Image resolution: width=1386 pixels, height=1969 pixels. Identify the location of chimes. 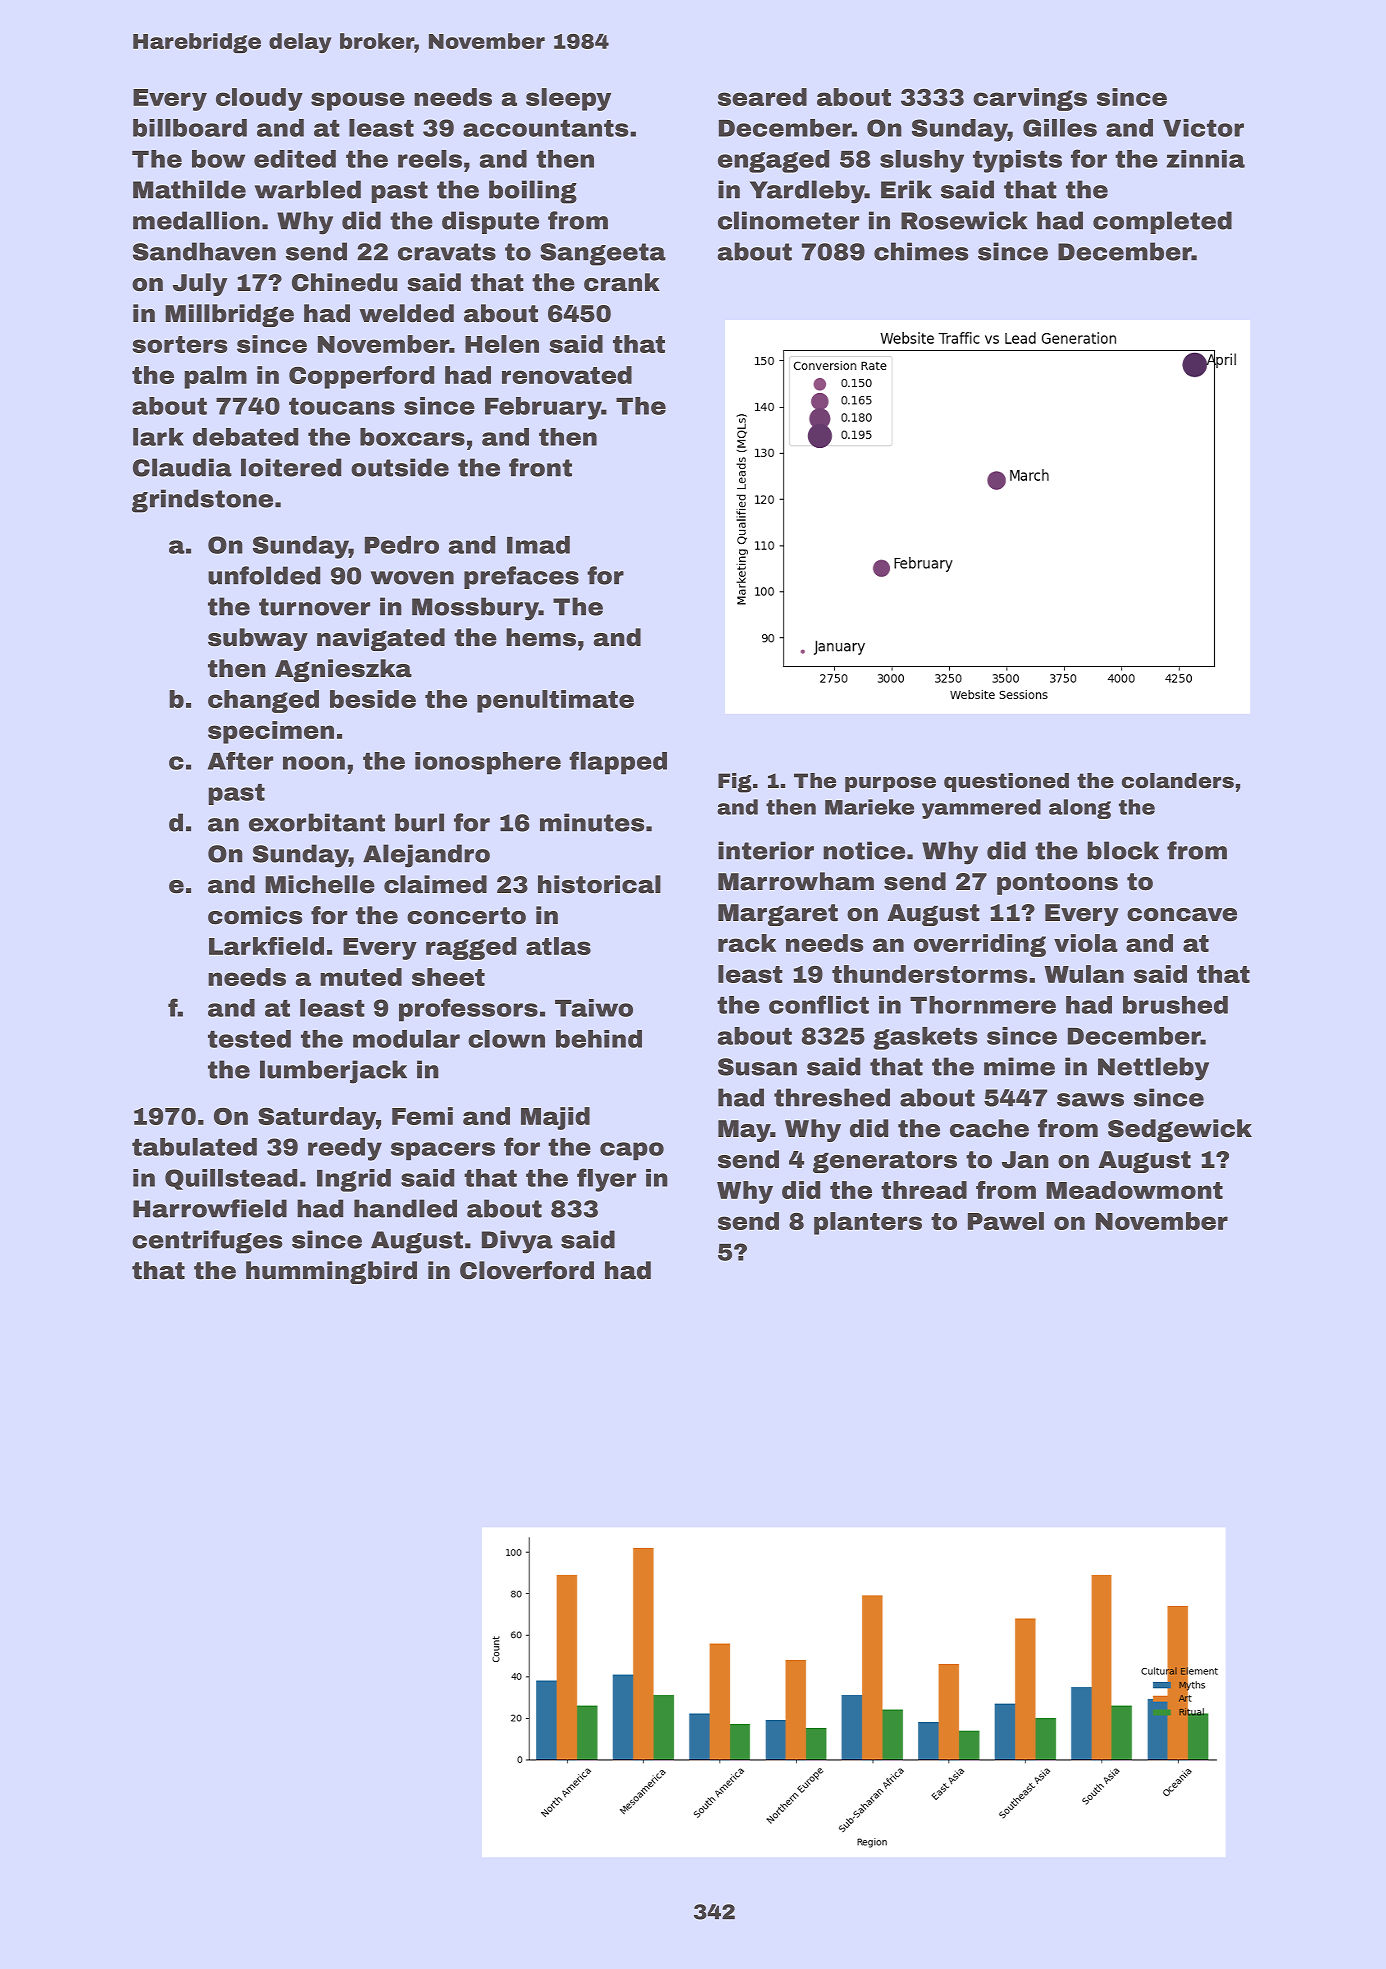
(921, 251).
